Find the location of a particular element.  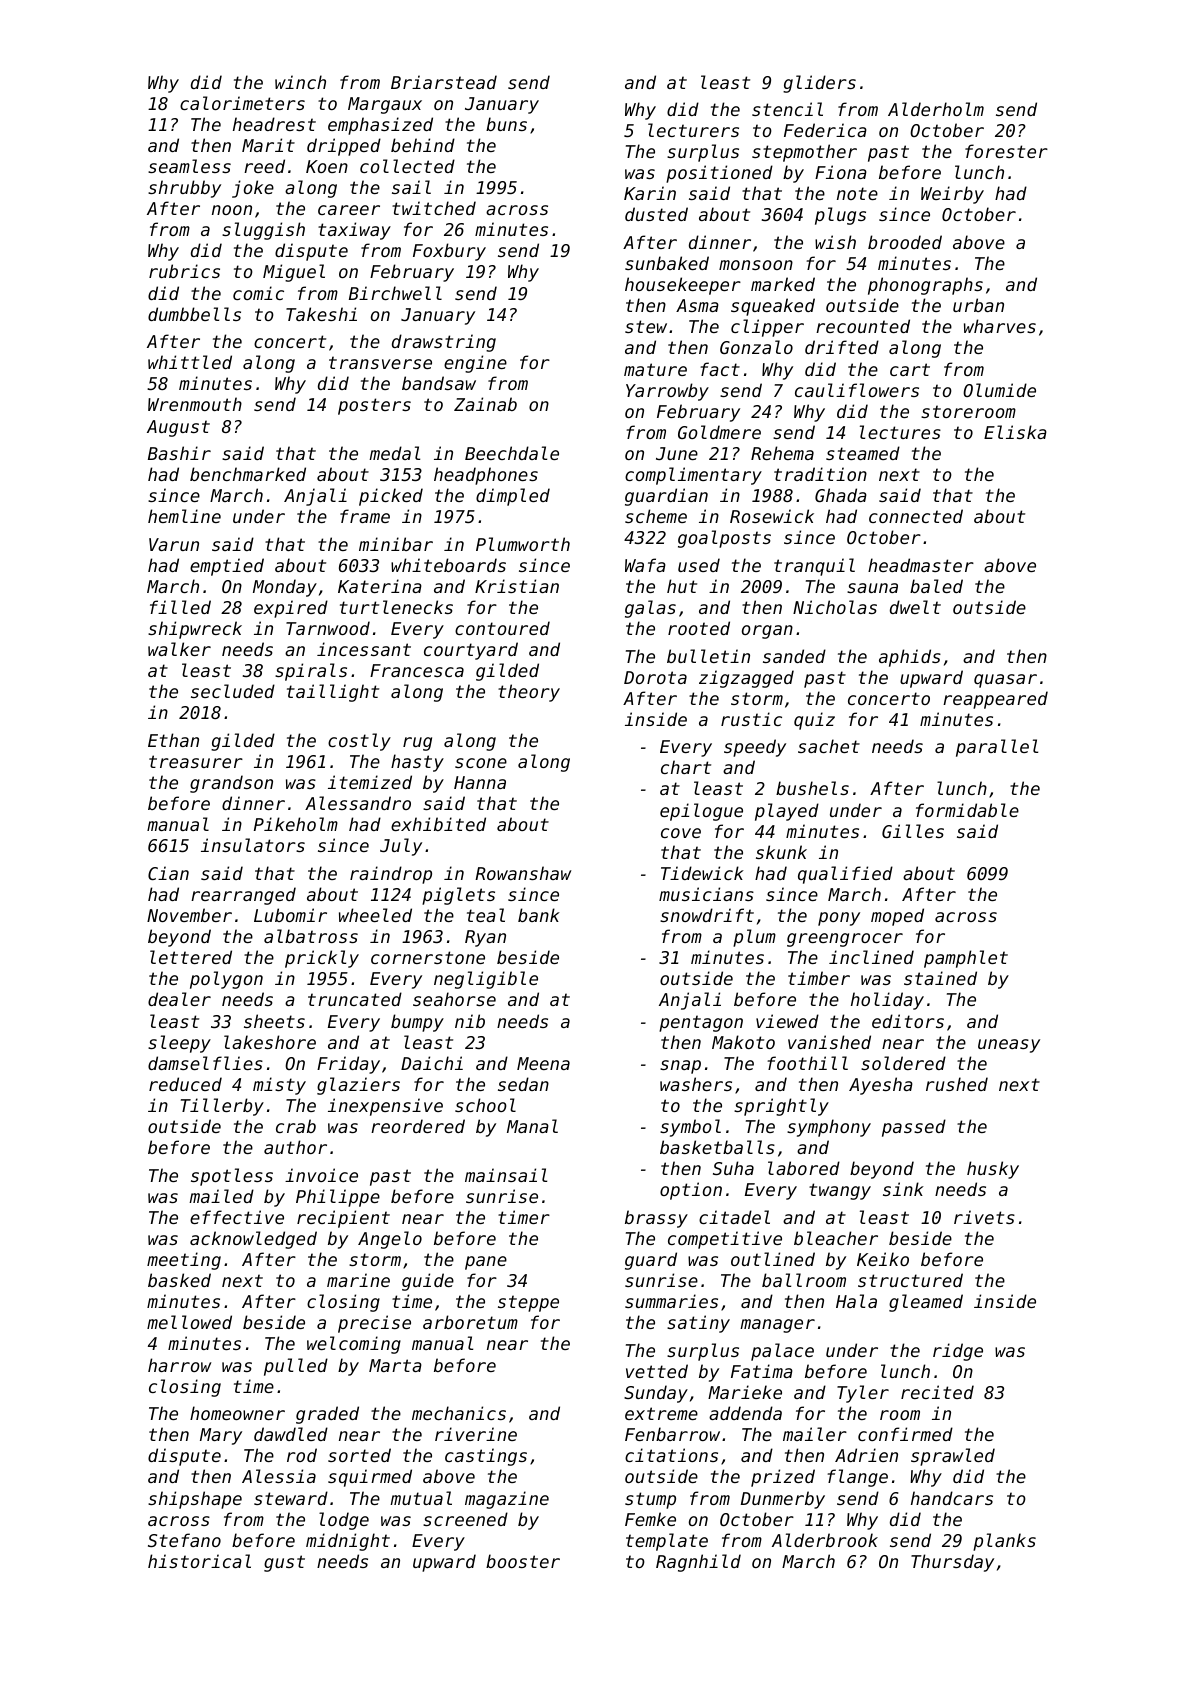

Ghada is located at coordinates (841, 495).
